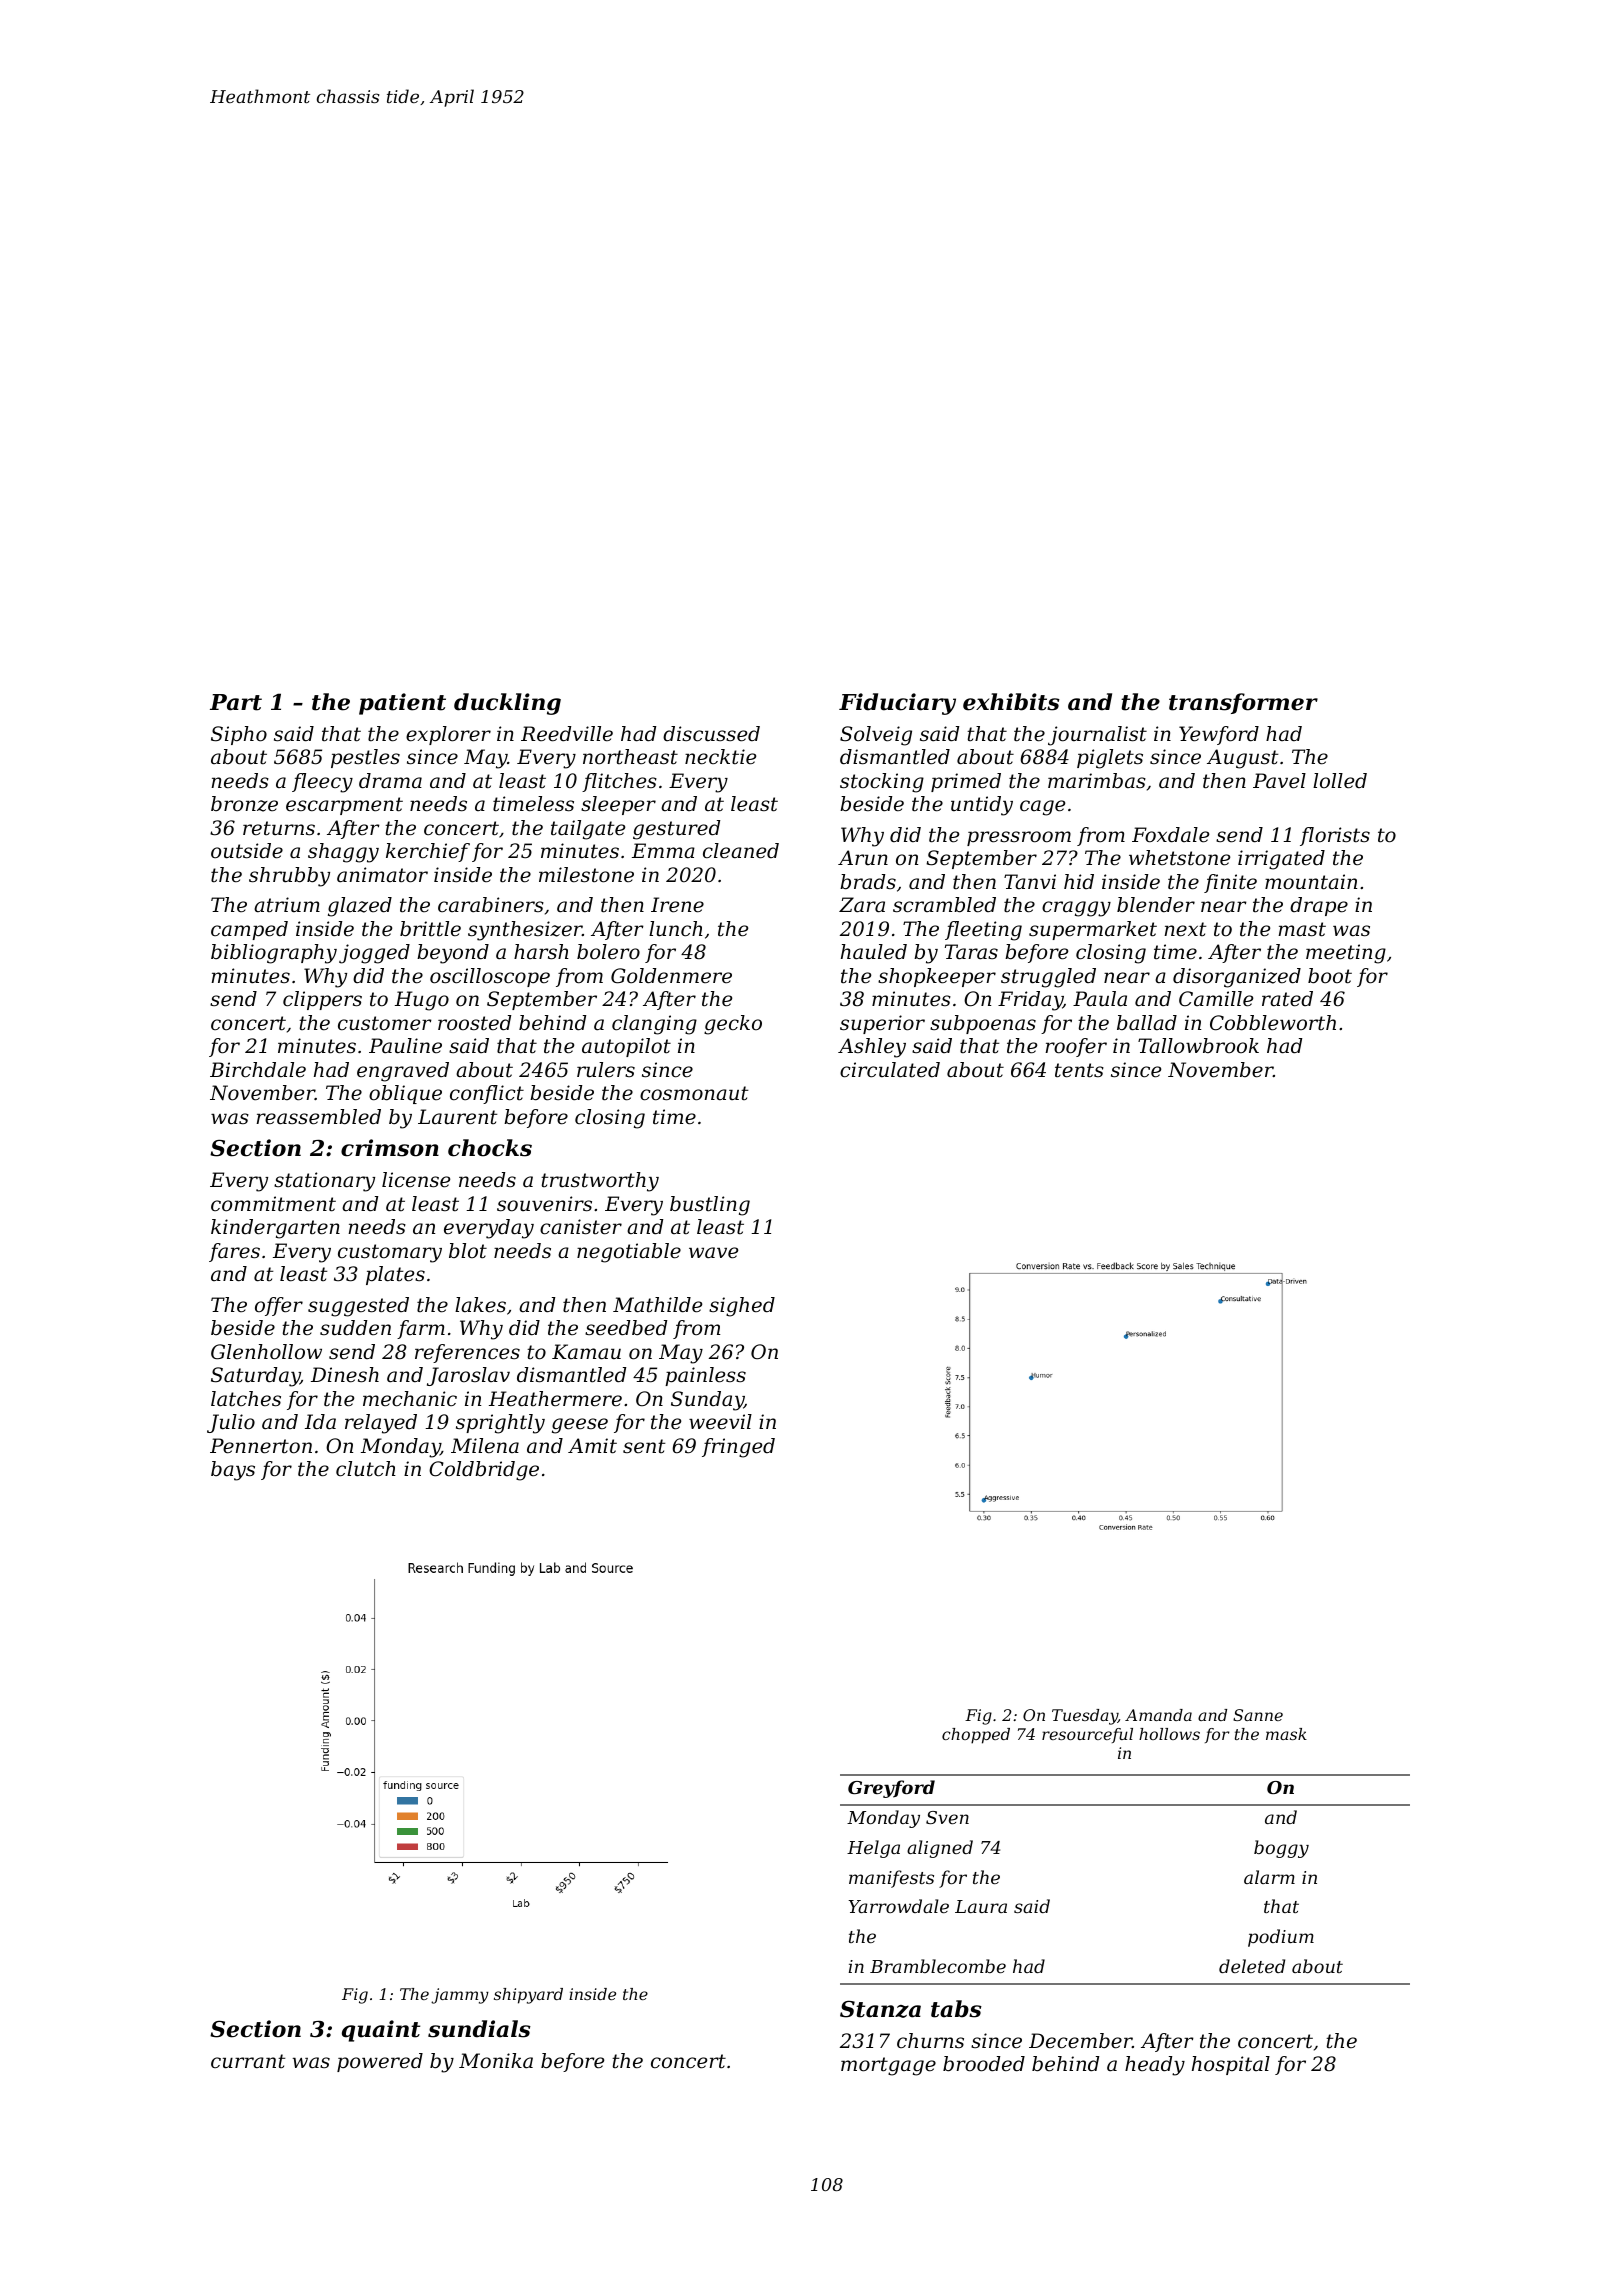 This document has height=2292, width=1620. What do you see at coordinates (1281, 1938) in the document?
I see `podium` at bounding box center [1281, 1938].
